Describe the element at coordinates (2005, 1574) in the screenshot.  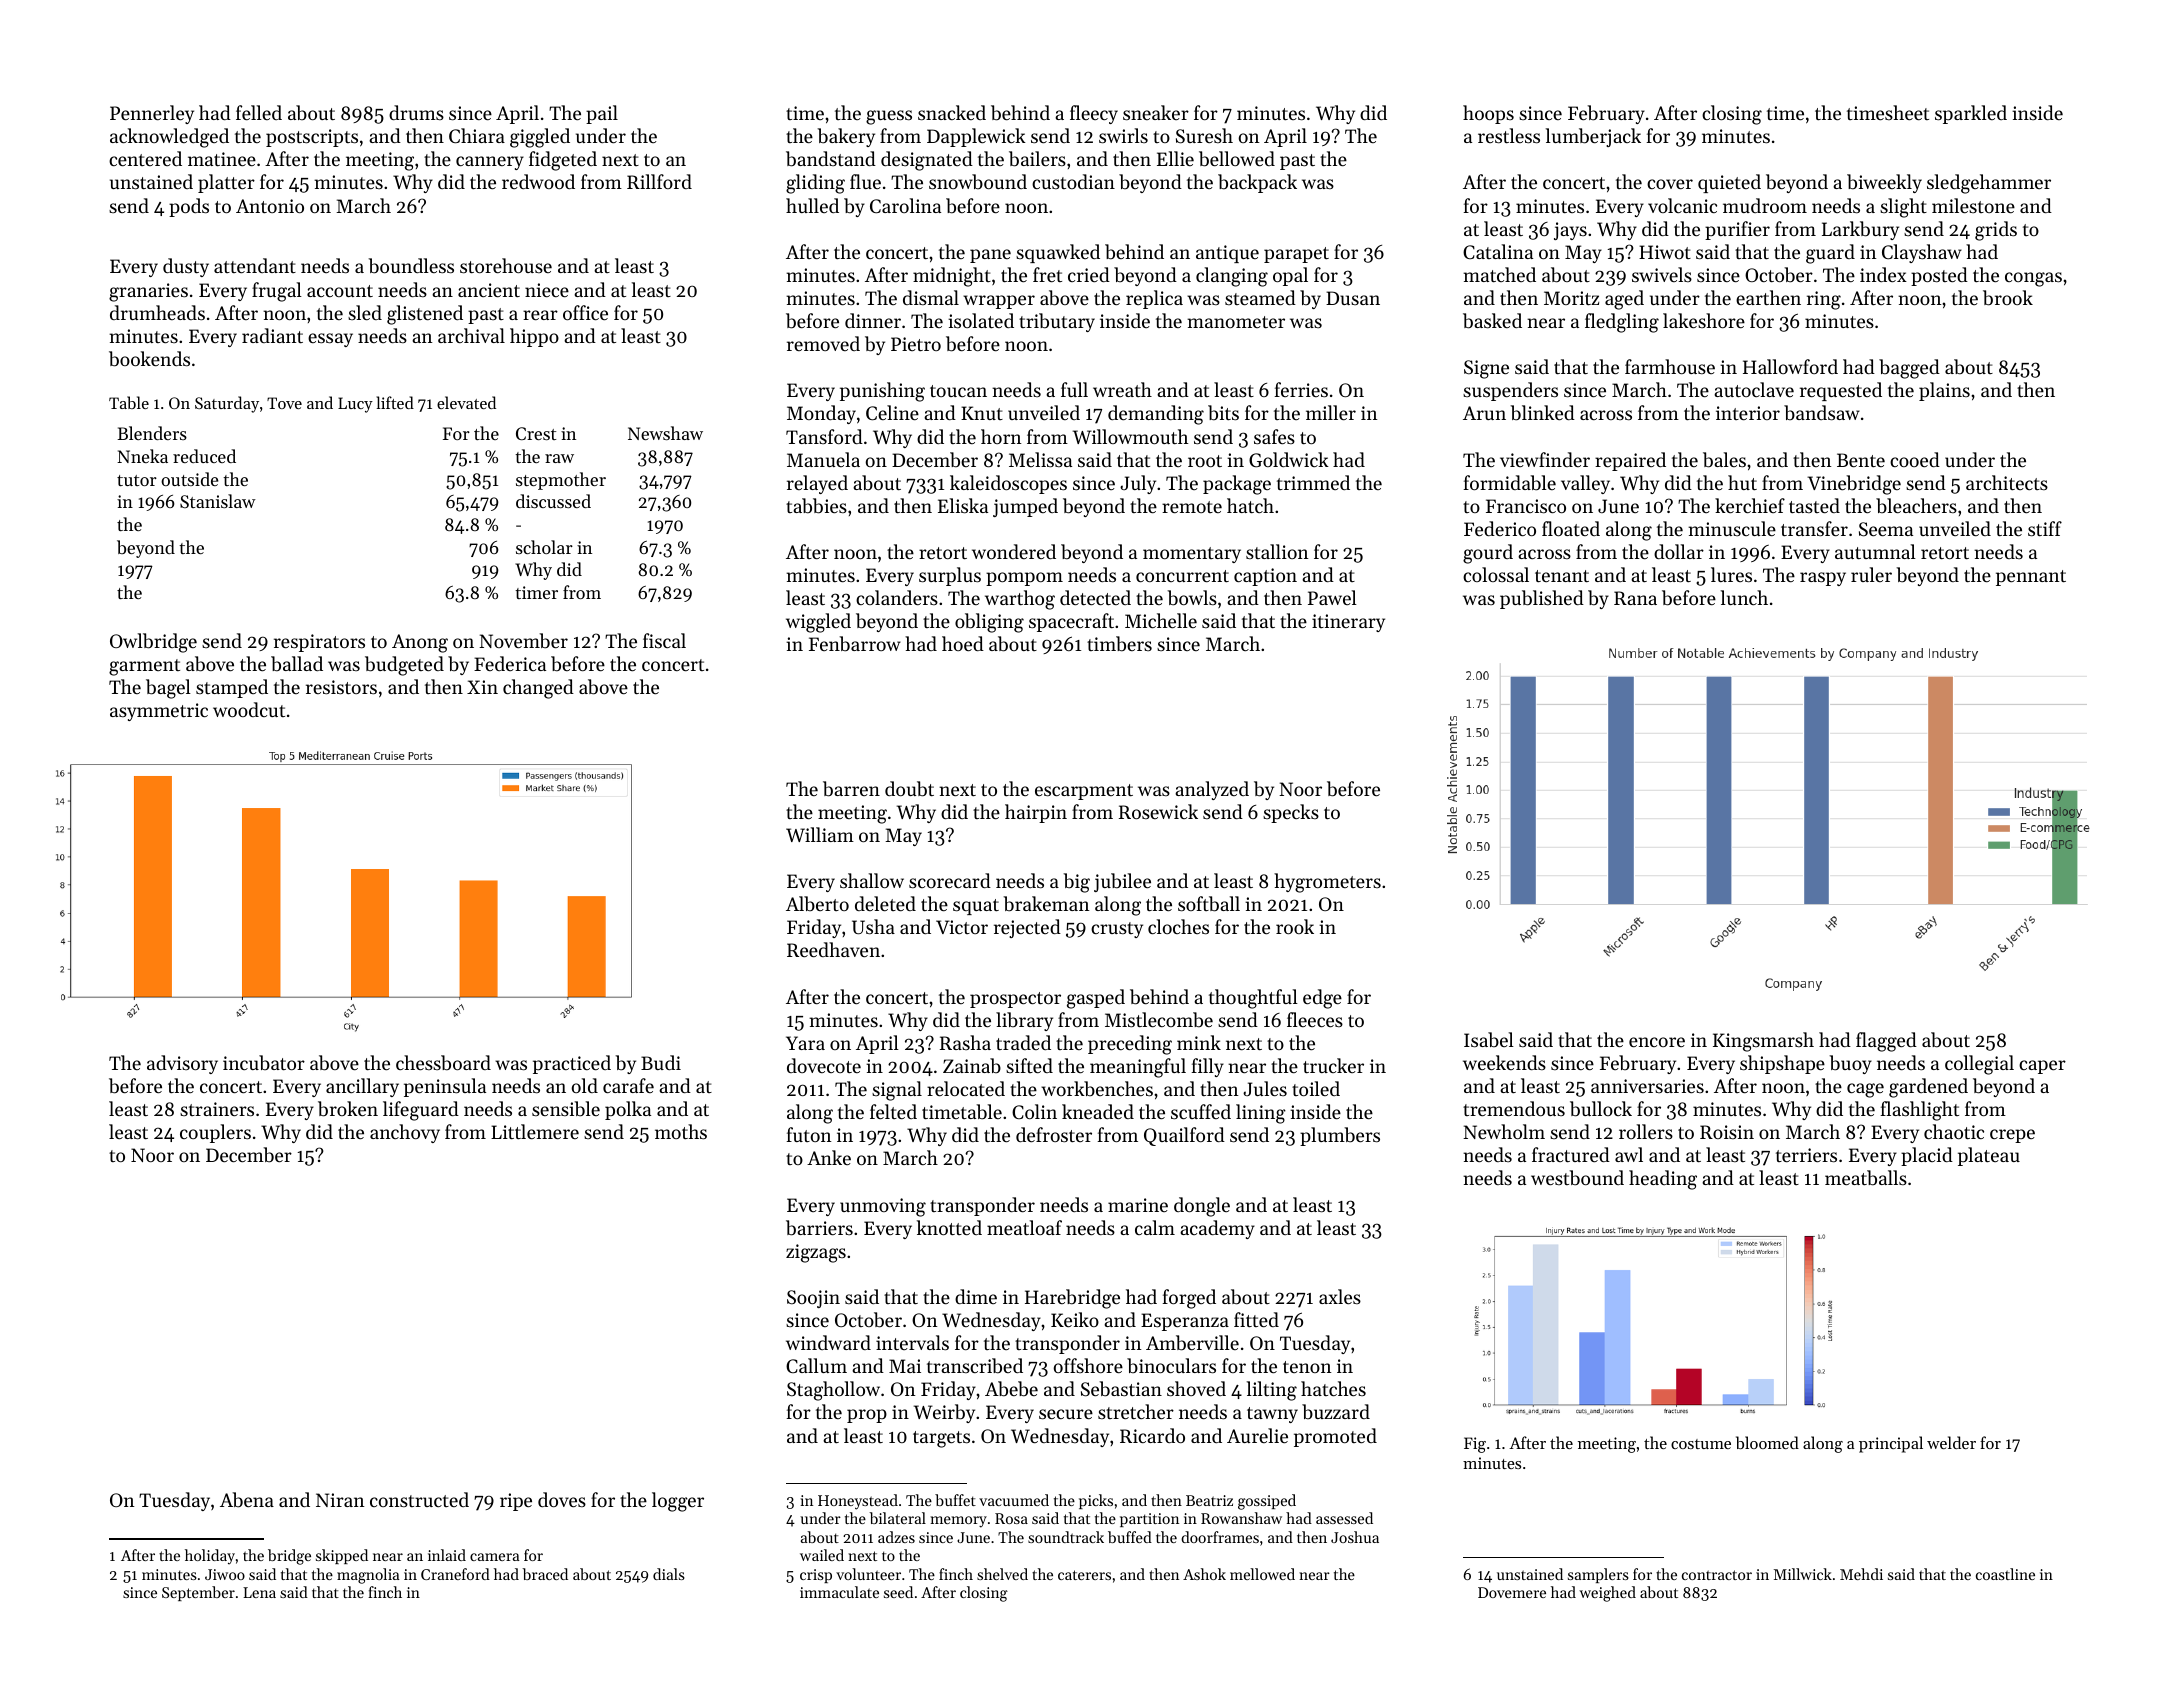
I see `coastline` at that location.
